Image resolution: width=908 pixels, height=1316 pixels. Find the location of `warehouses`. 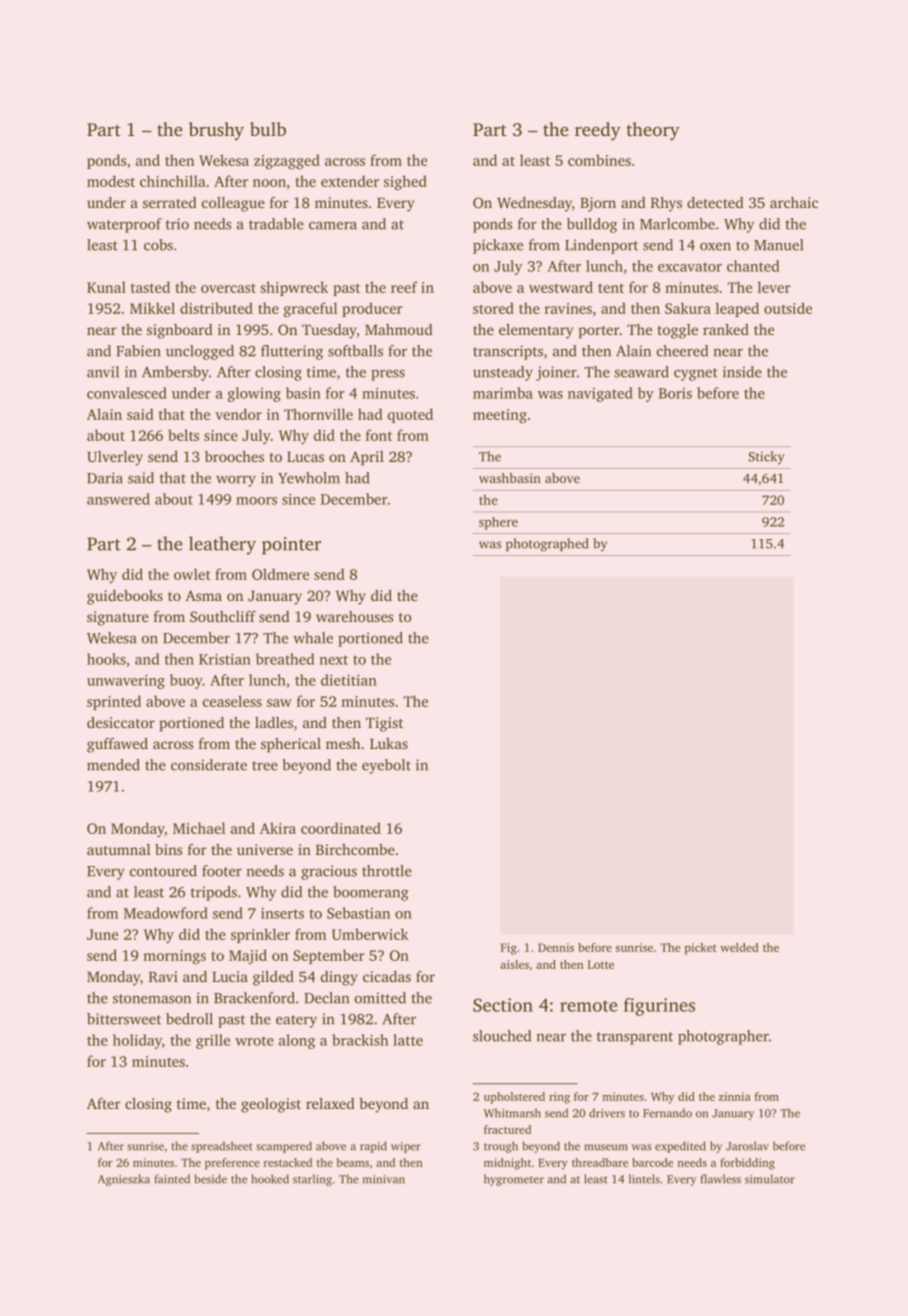

warehouses is located at coordinates (354, 616).
